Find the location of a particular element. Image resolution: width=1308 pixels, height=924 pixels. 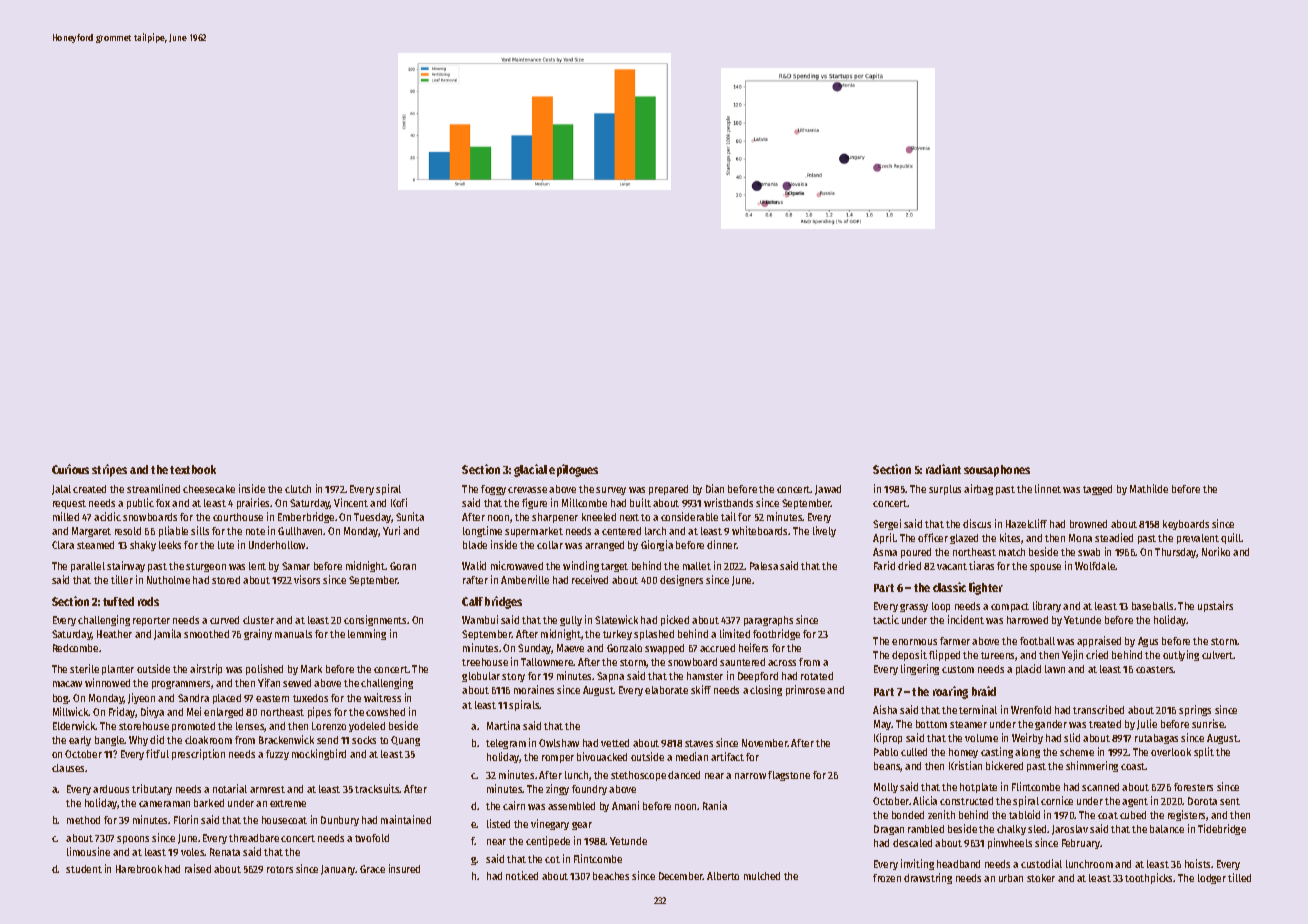

balance is located at coordinates (1167, 829).
